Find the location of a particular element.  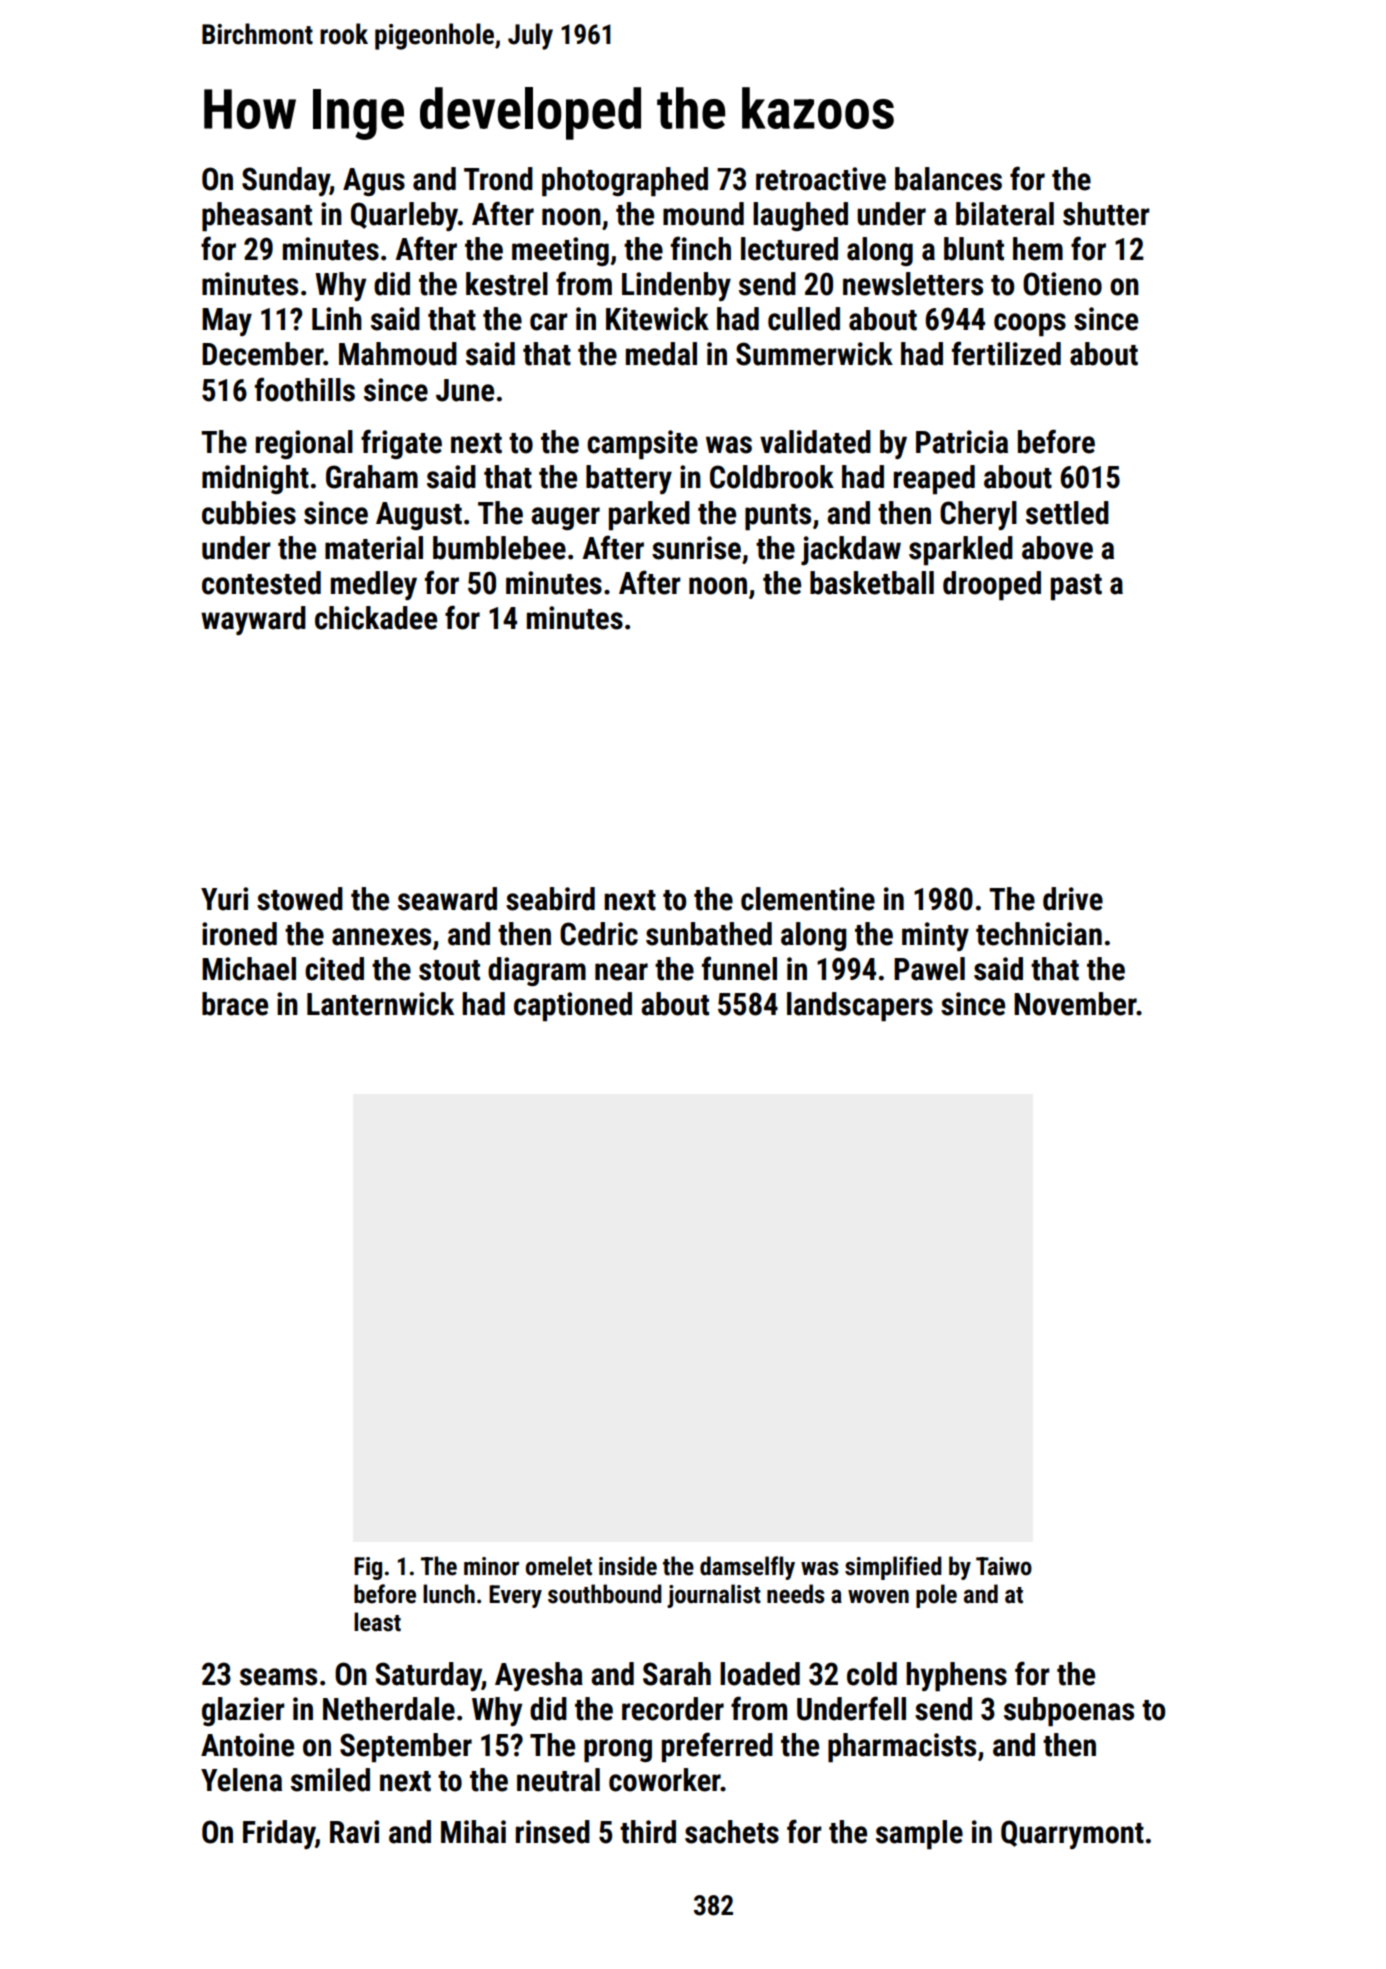

Graham is located at coordinates (372, 477).
